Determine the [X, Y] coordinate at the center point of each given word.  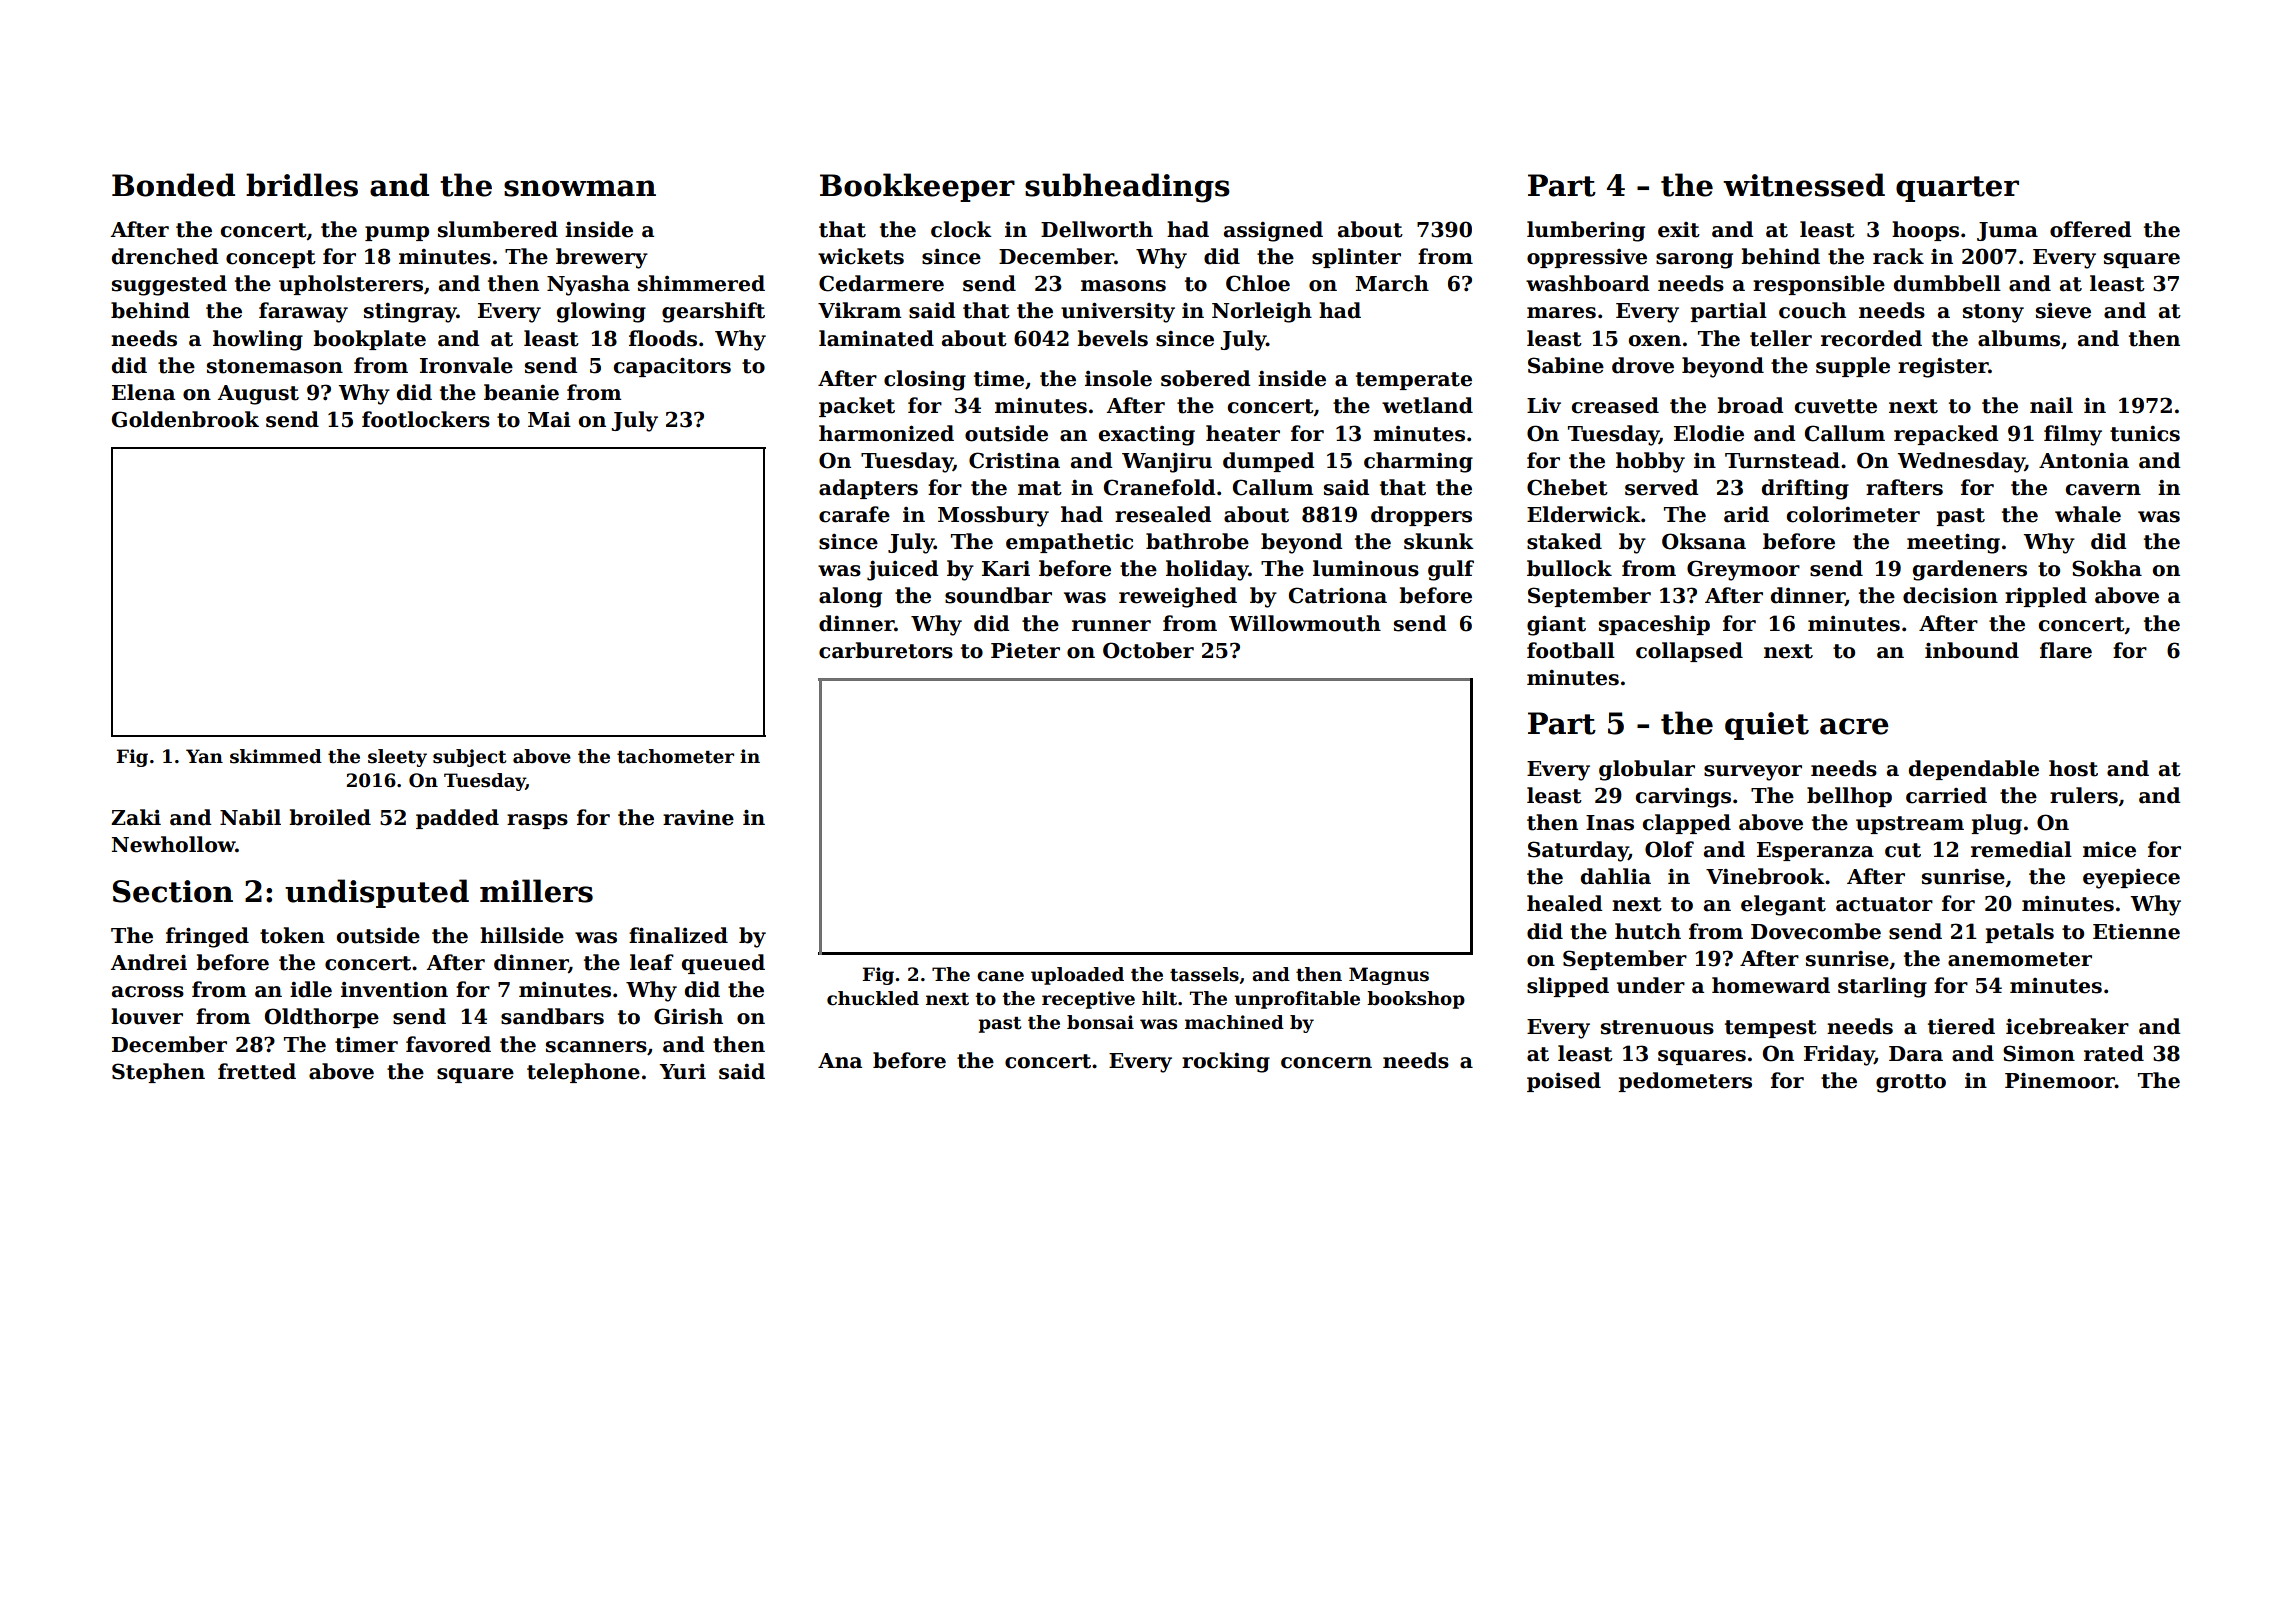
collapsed [1689, 652]
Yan [204, 756]
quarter [1957, 189]
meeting [1953, 543]
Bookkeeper [917, 187]
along [850, 597]
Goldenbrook [185, 419]
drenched [165, 256]
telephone [583, 1073]
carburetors [886, 650]
